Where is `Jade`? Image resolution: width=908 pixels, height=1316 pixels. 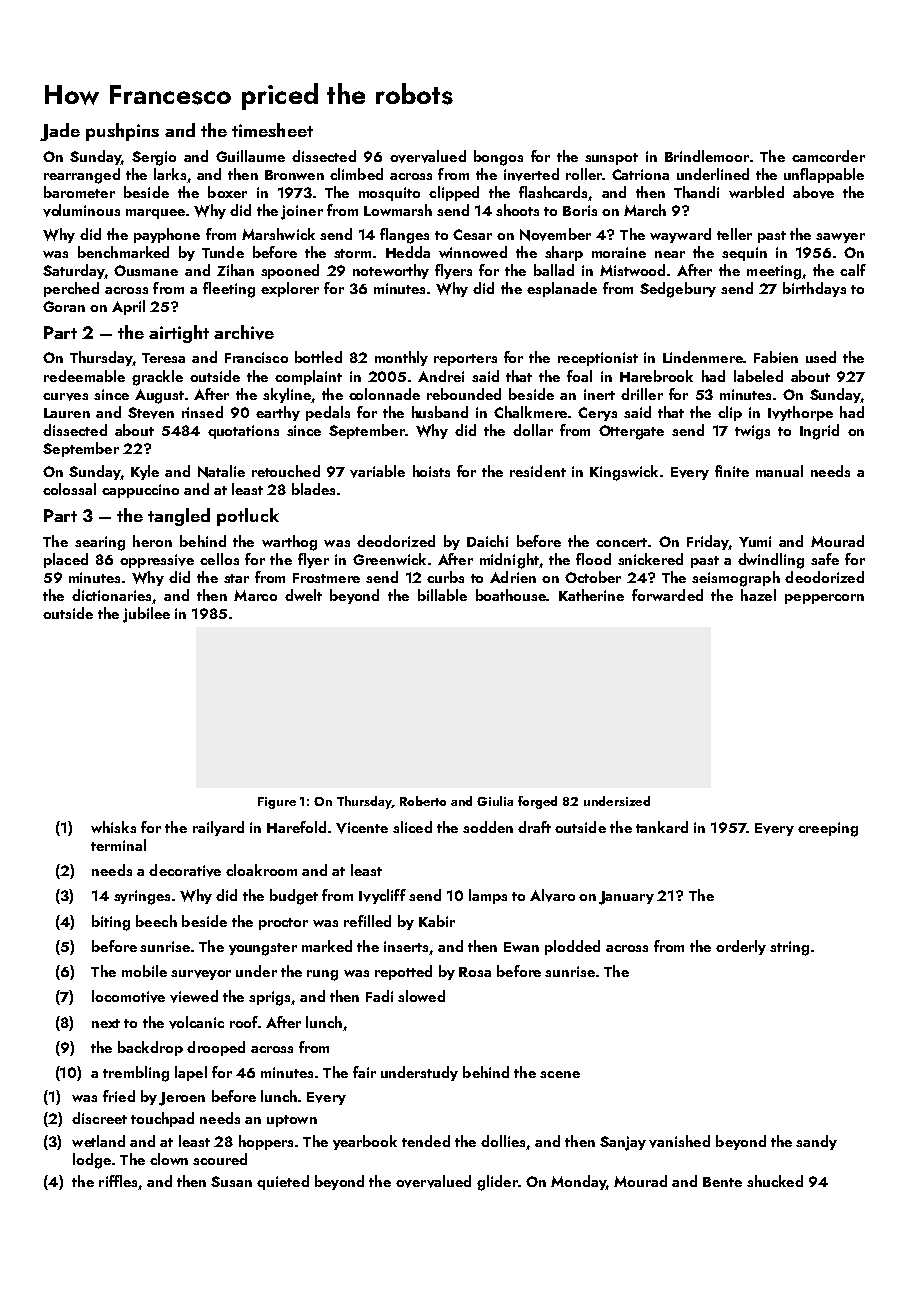
Jade is located at coordinates (60, 132).
